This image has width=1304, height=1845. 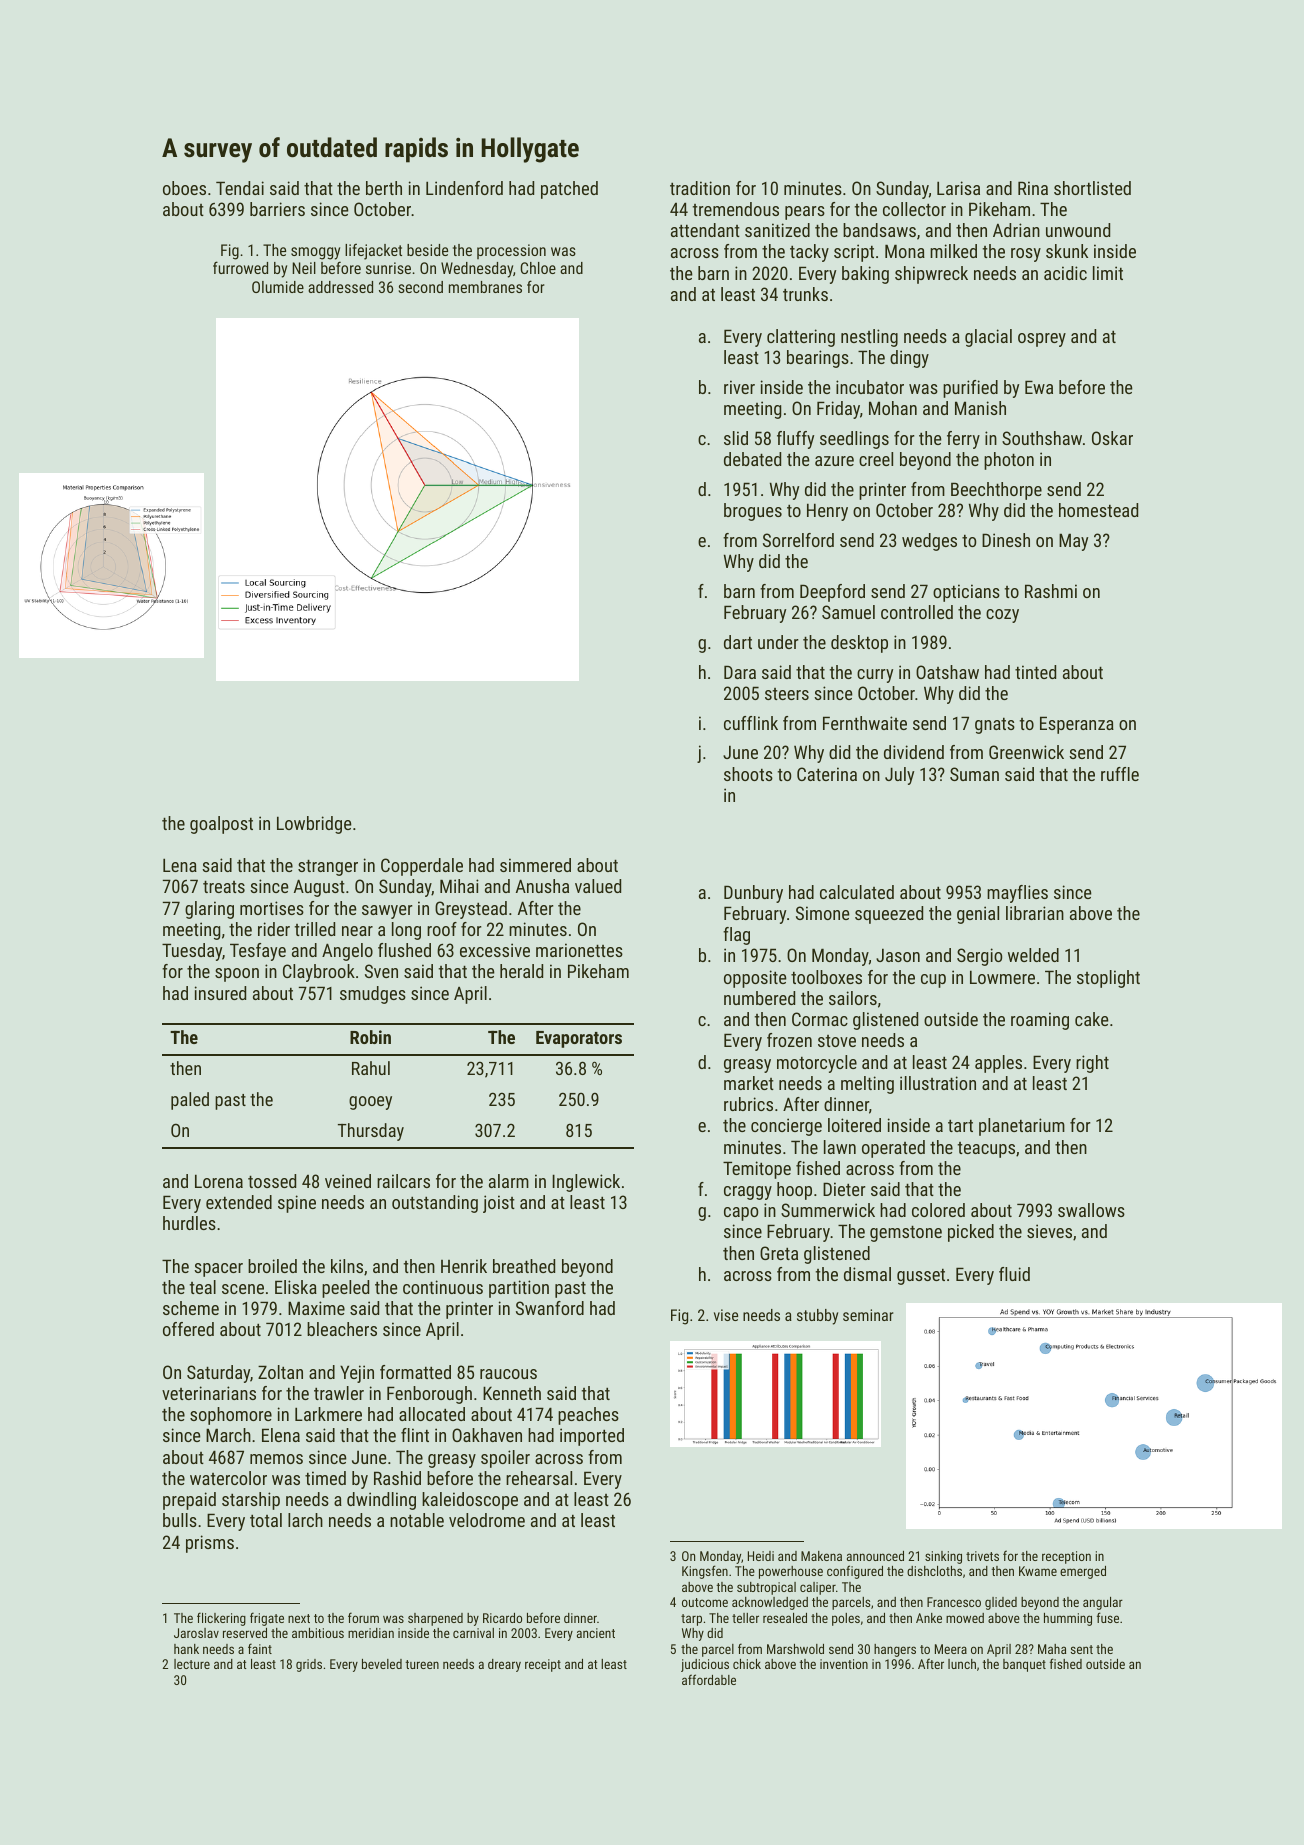 I want to click on membranes, so click(x=485, y=287).
